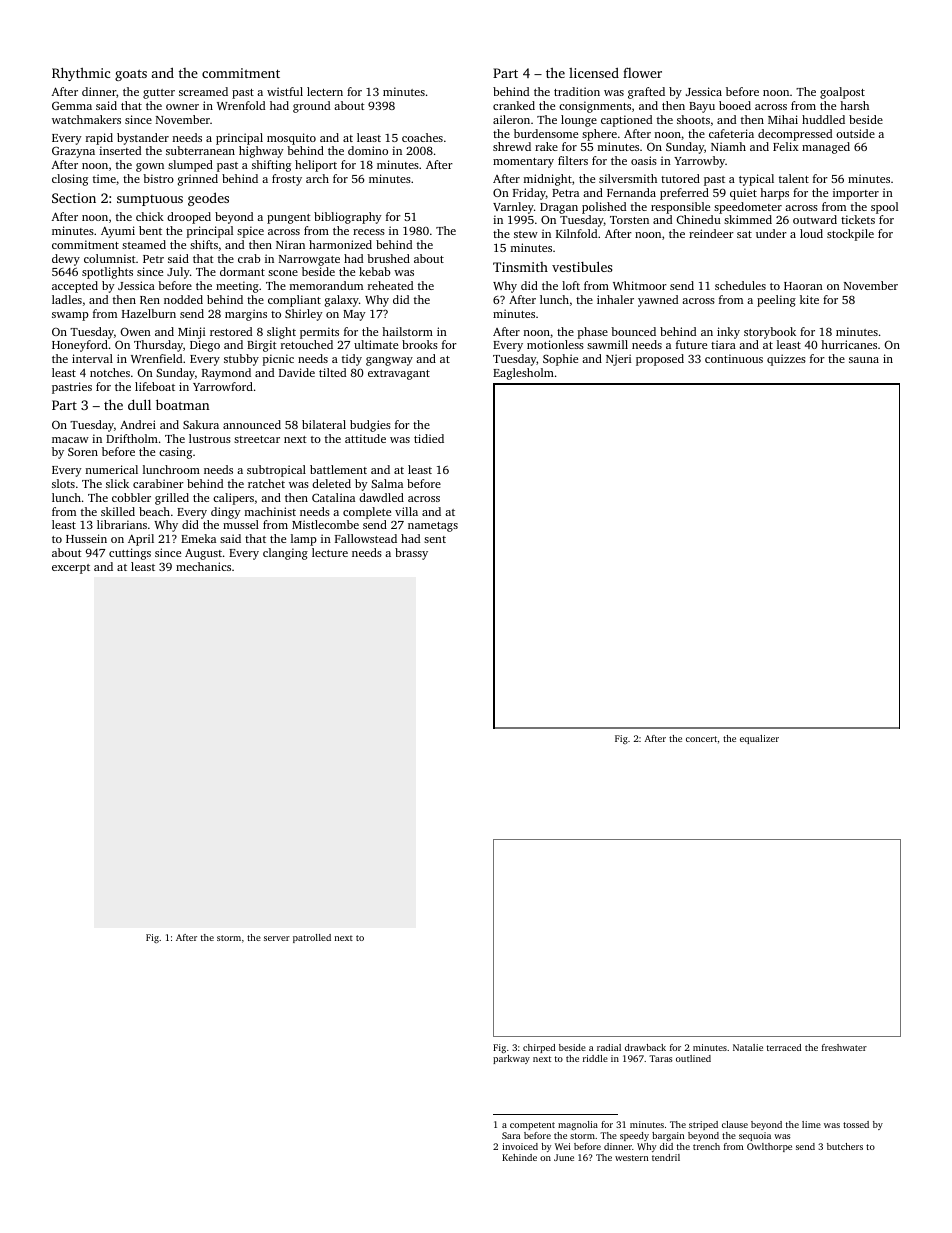 This image has height=1233, width=952. Describe the element at coordinates (71, 569) in the image. I see `excerpt` at that location.
